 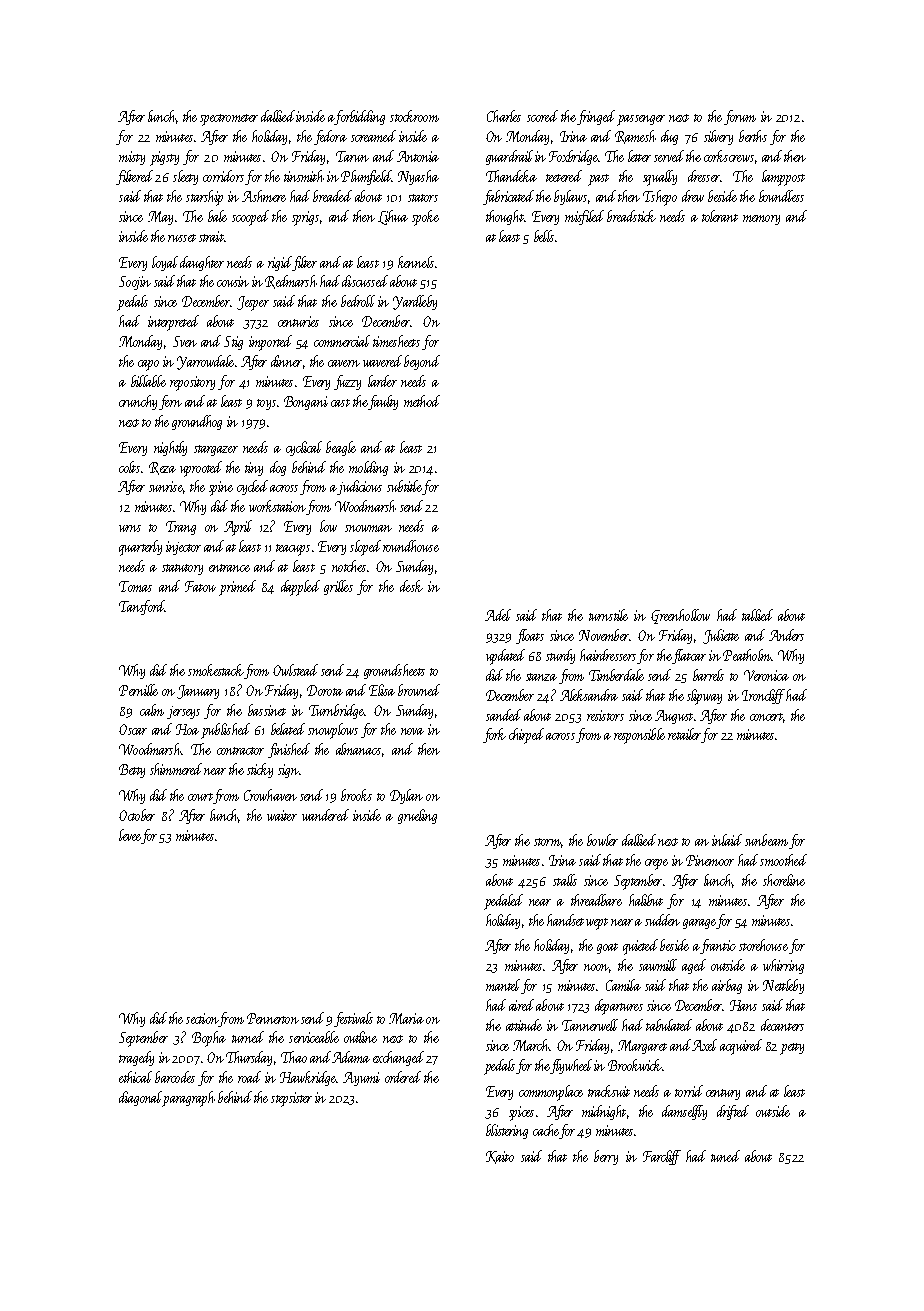 What do you see at coordinates (130, 835) in the screenshot?
I see `levee` at bounding box center [130, 835].
